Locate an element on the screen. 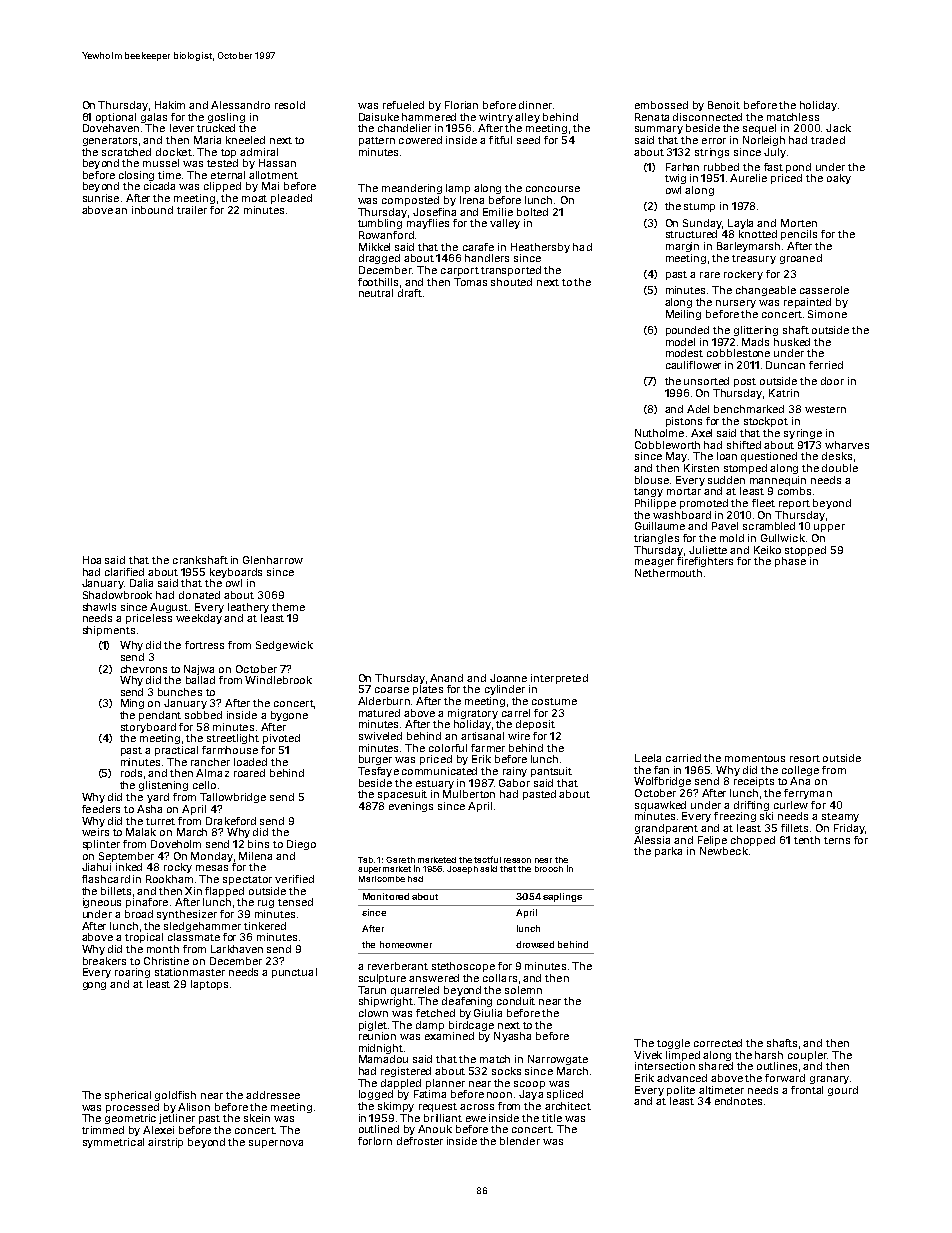  dinner is located at coordinates (535, 105).
